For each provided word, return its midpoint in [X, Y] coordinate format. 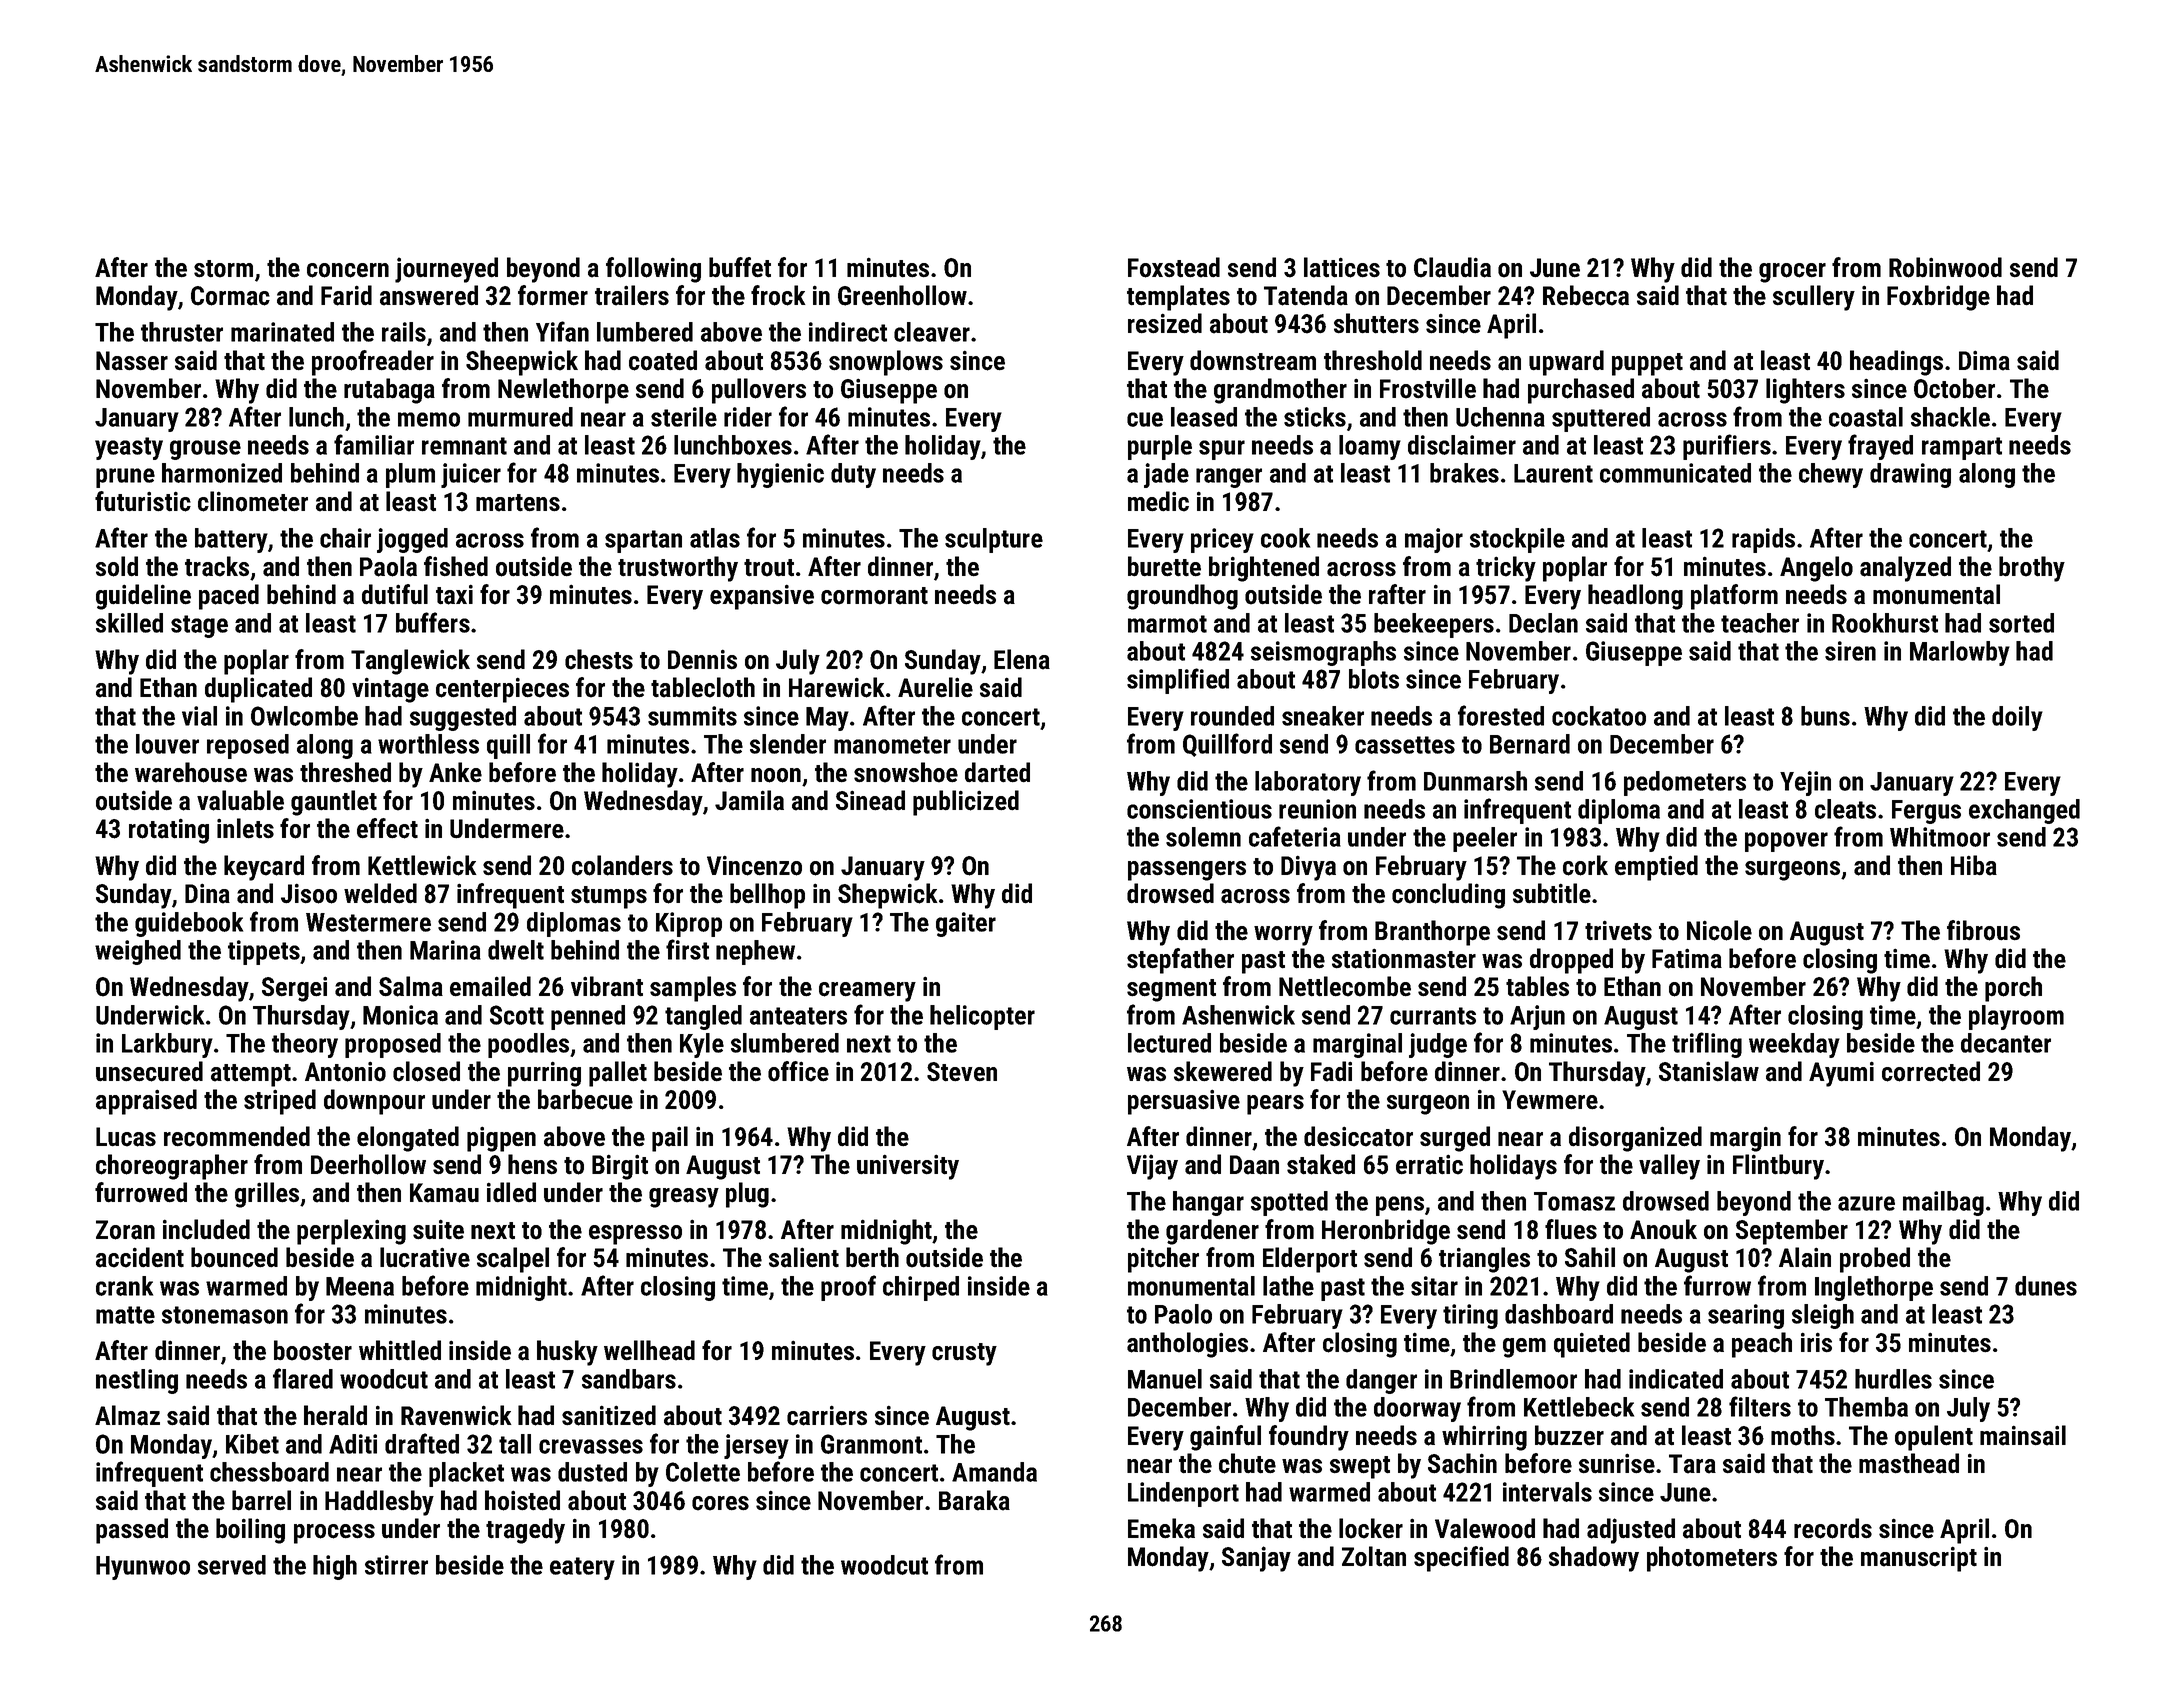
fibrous [1983, 930]
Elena [1022, 659]
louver [167, 744]
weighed [138, 952]
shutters [1376, 323]
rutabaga [389, 391]
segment [1171, 990]
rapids [1763, 540]
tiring [1470, 1316]
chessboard [269, 1472]
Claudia [1452, 267]
